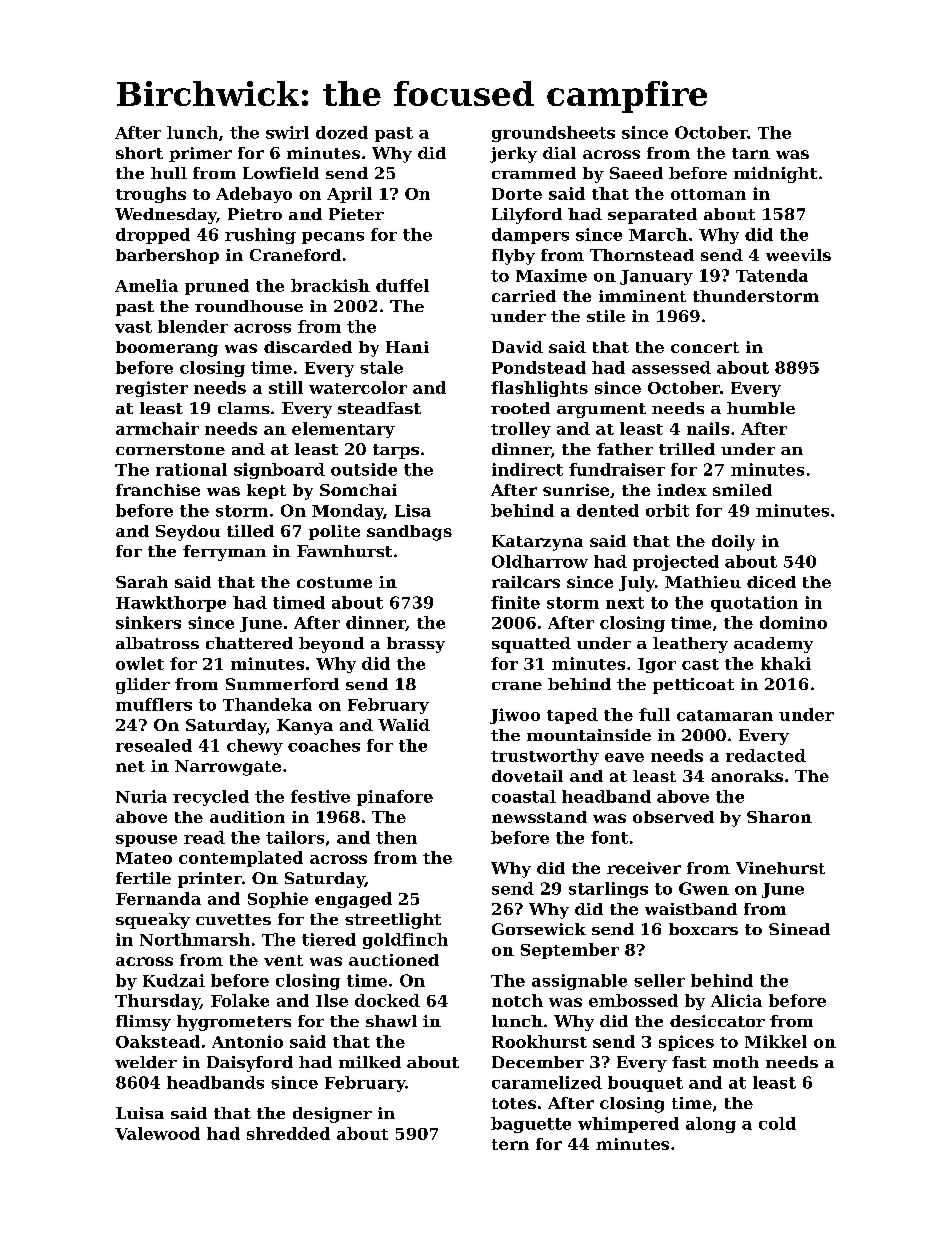 This page has height=1233, width=952. I want to click on pinafore, so click(395, 798).
